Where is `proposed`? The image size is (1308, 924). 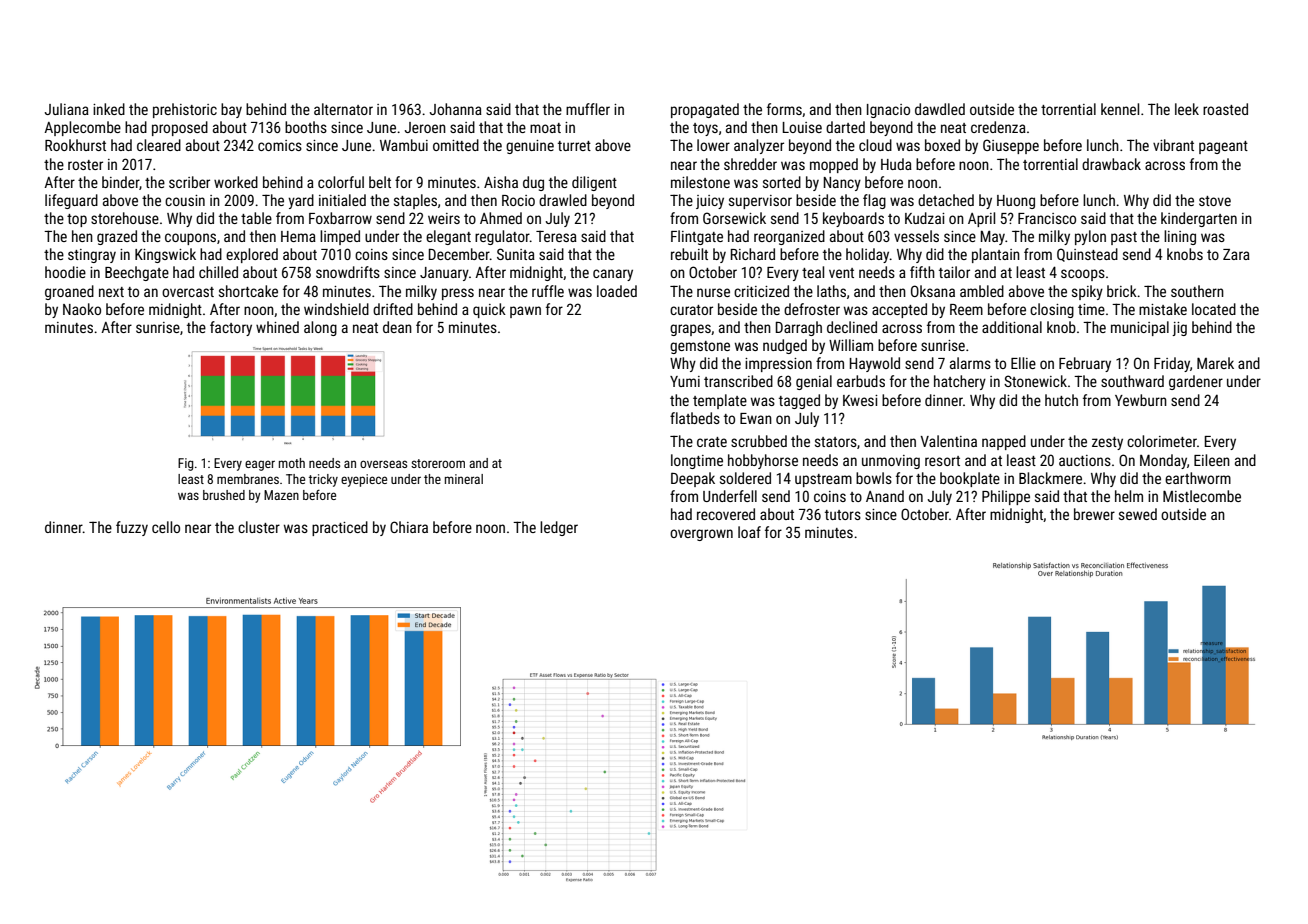 proposed is located at coordinates (180, 128).
